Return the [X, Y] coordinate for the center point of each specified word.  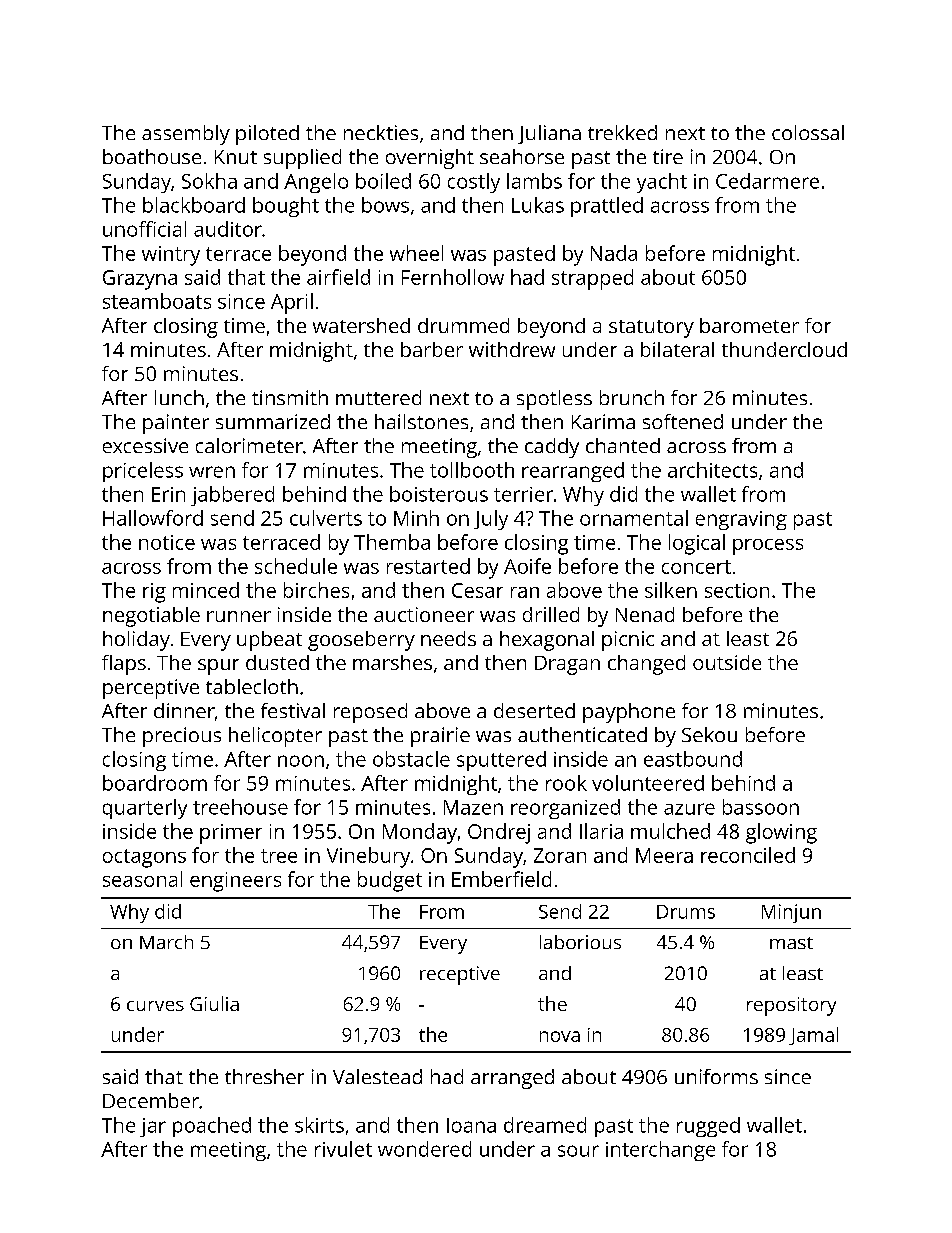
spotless [554, 400]
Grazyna [140, 280]
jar [153, 1127]
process [768, 547]
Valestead [377, 1076]
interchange [660, 1151]
